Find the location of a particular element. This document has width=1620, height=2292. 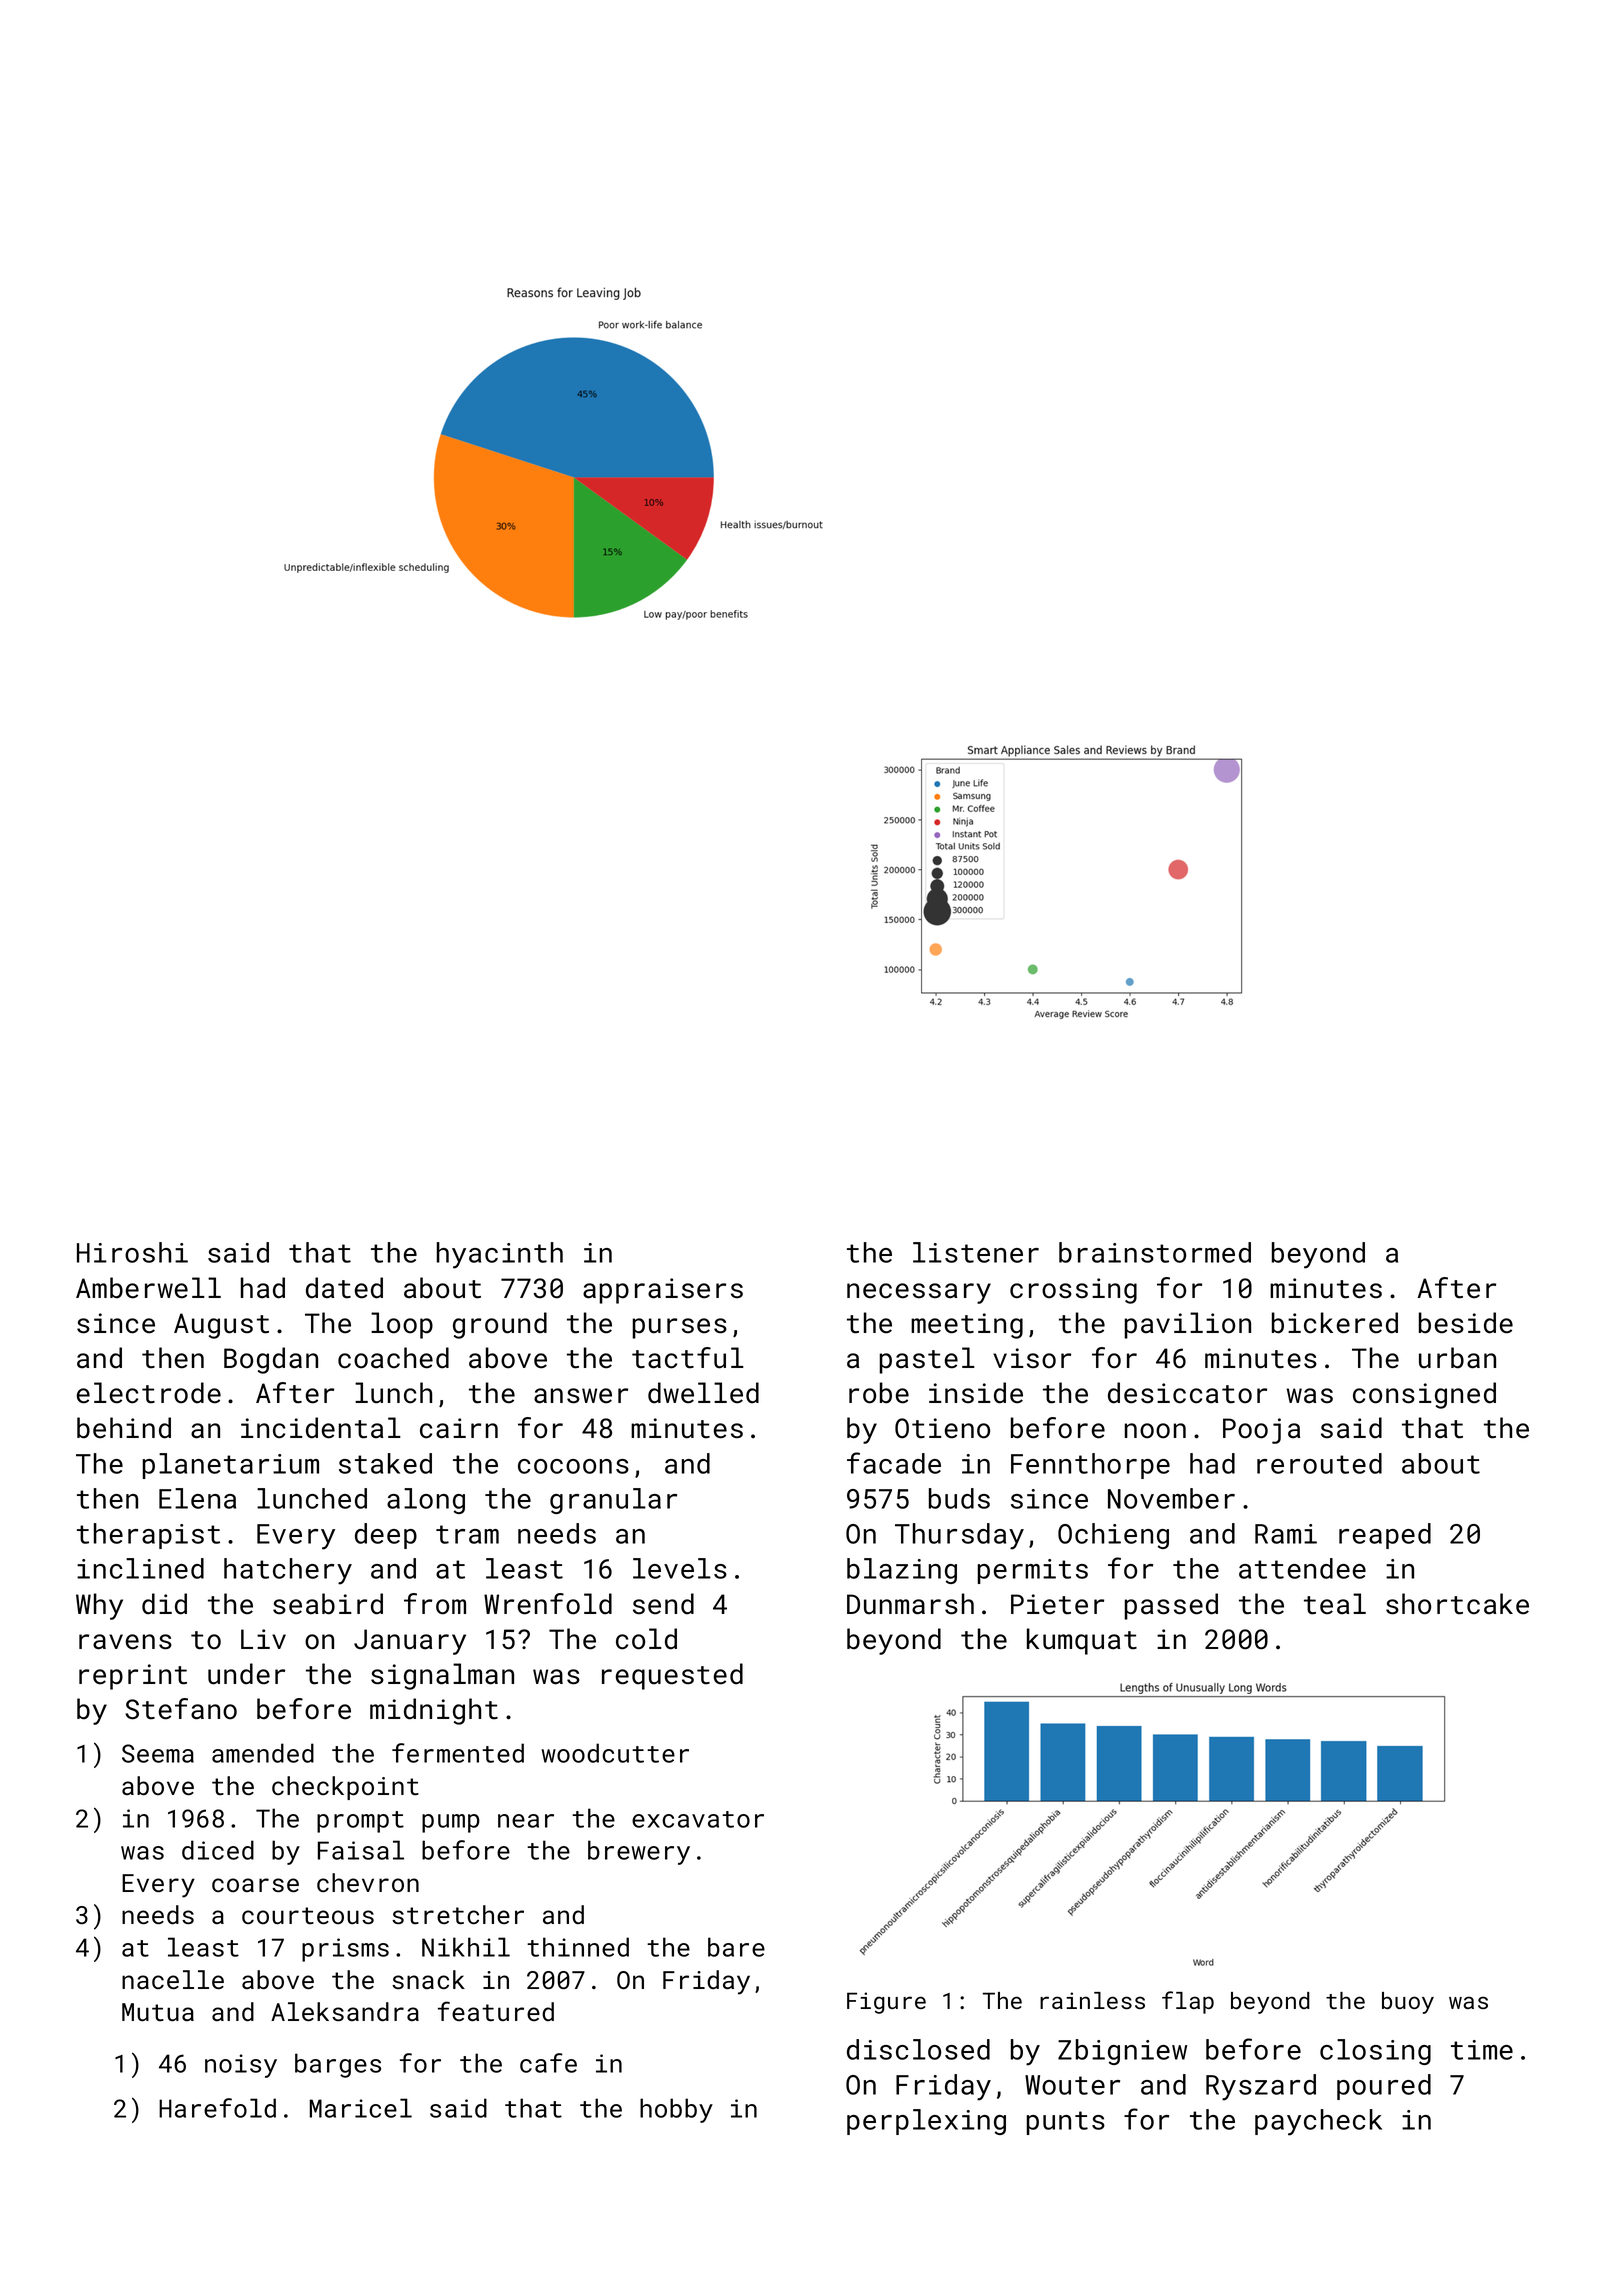

buoy is located at coordinates (1408, 2003).
